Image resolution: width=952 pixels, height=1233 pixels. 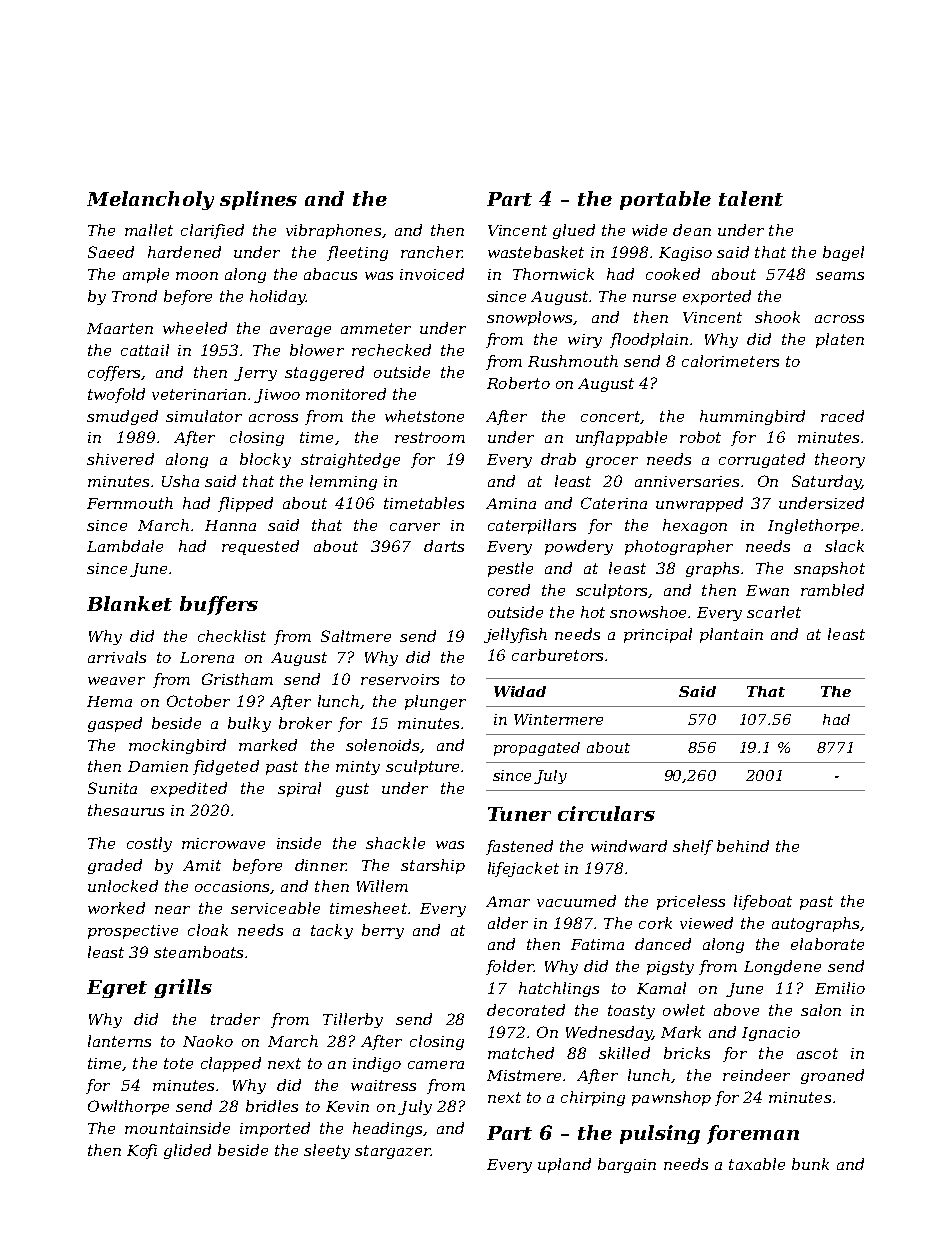 What do you see at coordinates (842, 416) in the page?
I see `raced` at bounding box center [842, 416].
